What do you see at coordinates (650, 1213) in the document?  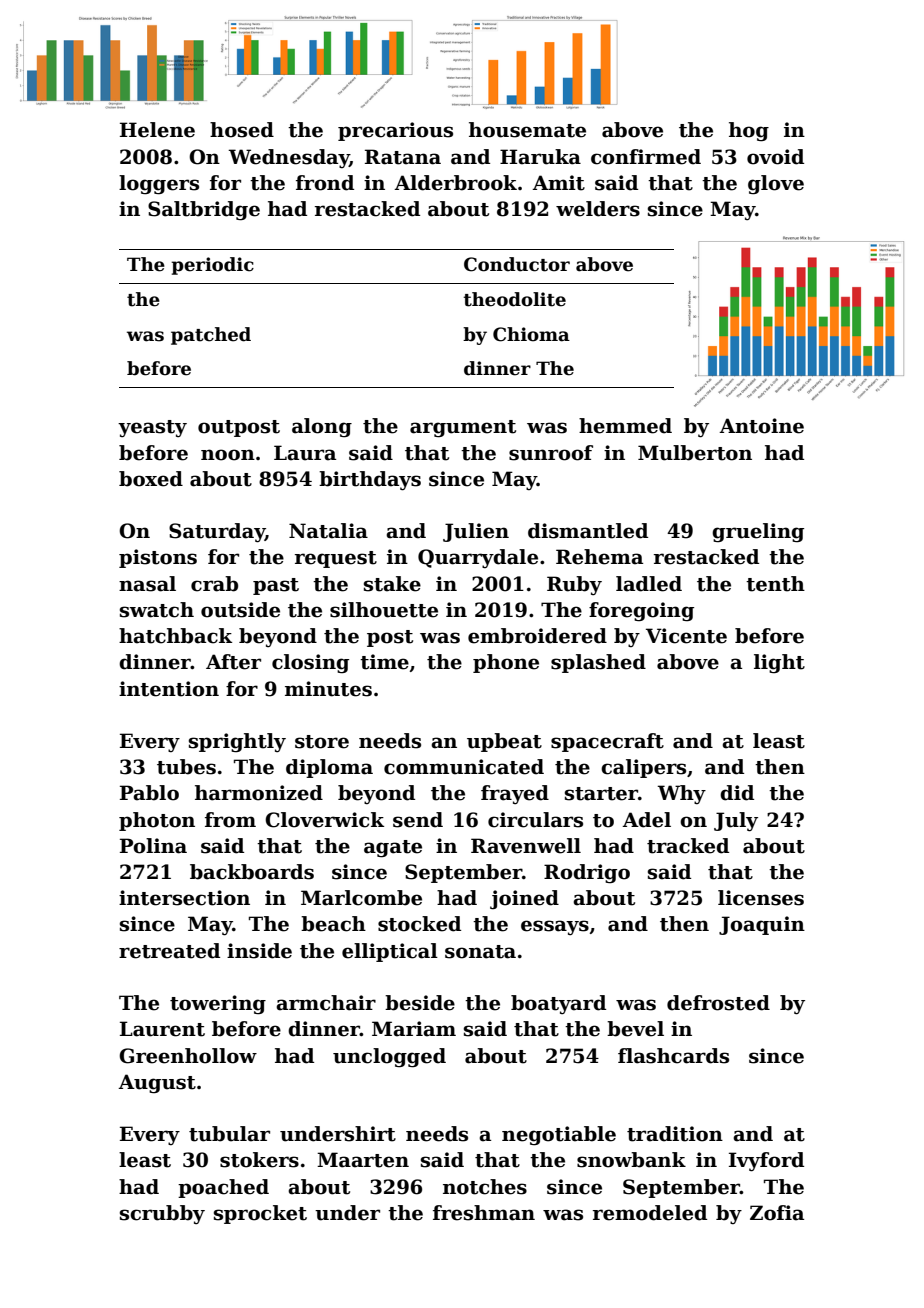 I see `remodeled` at bounding box center [650, 1213].
